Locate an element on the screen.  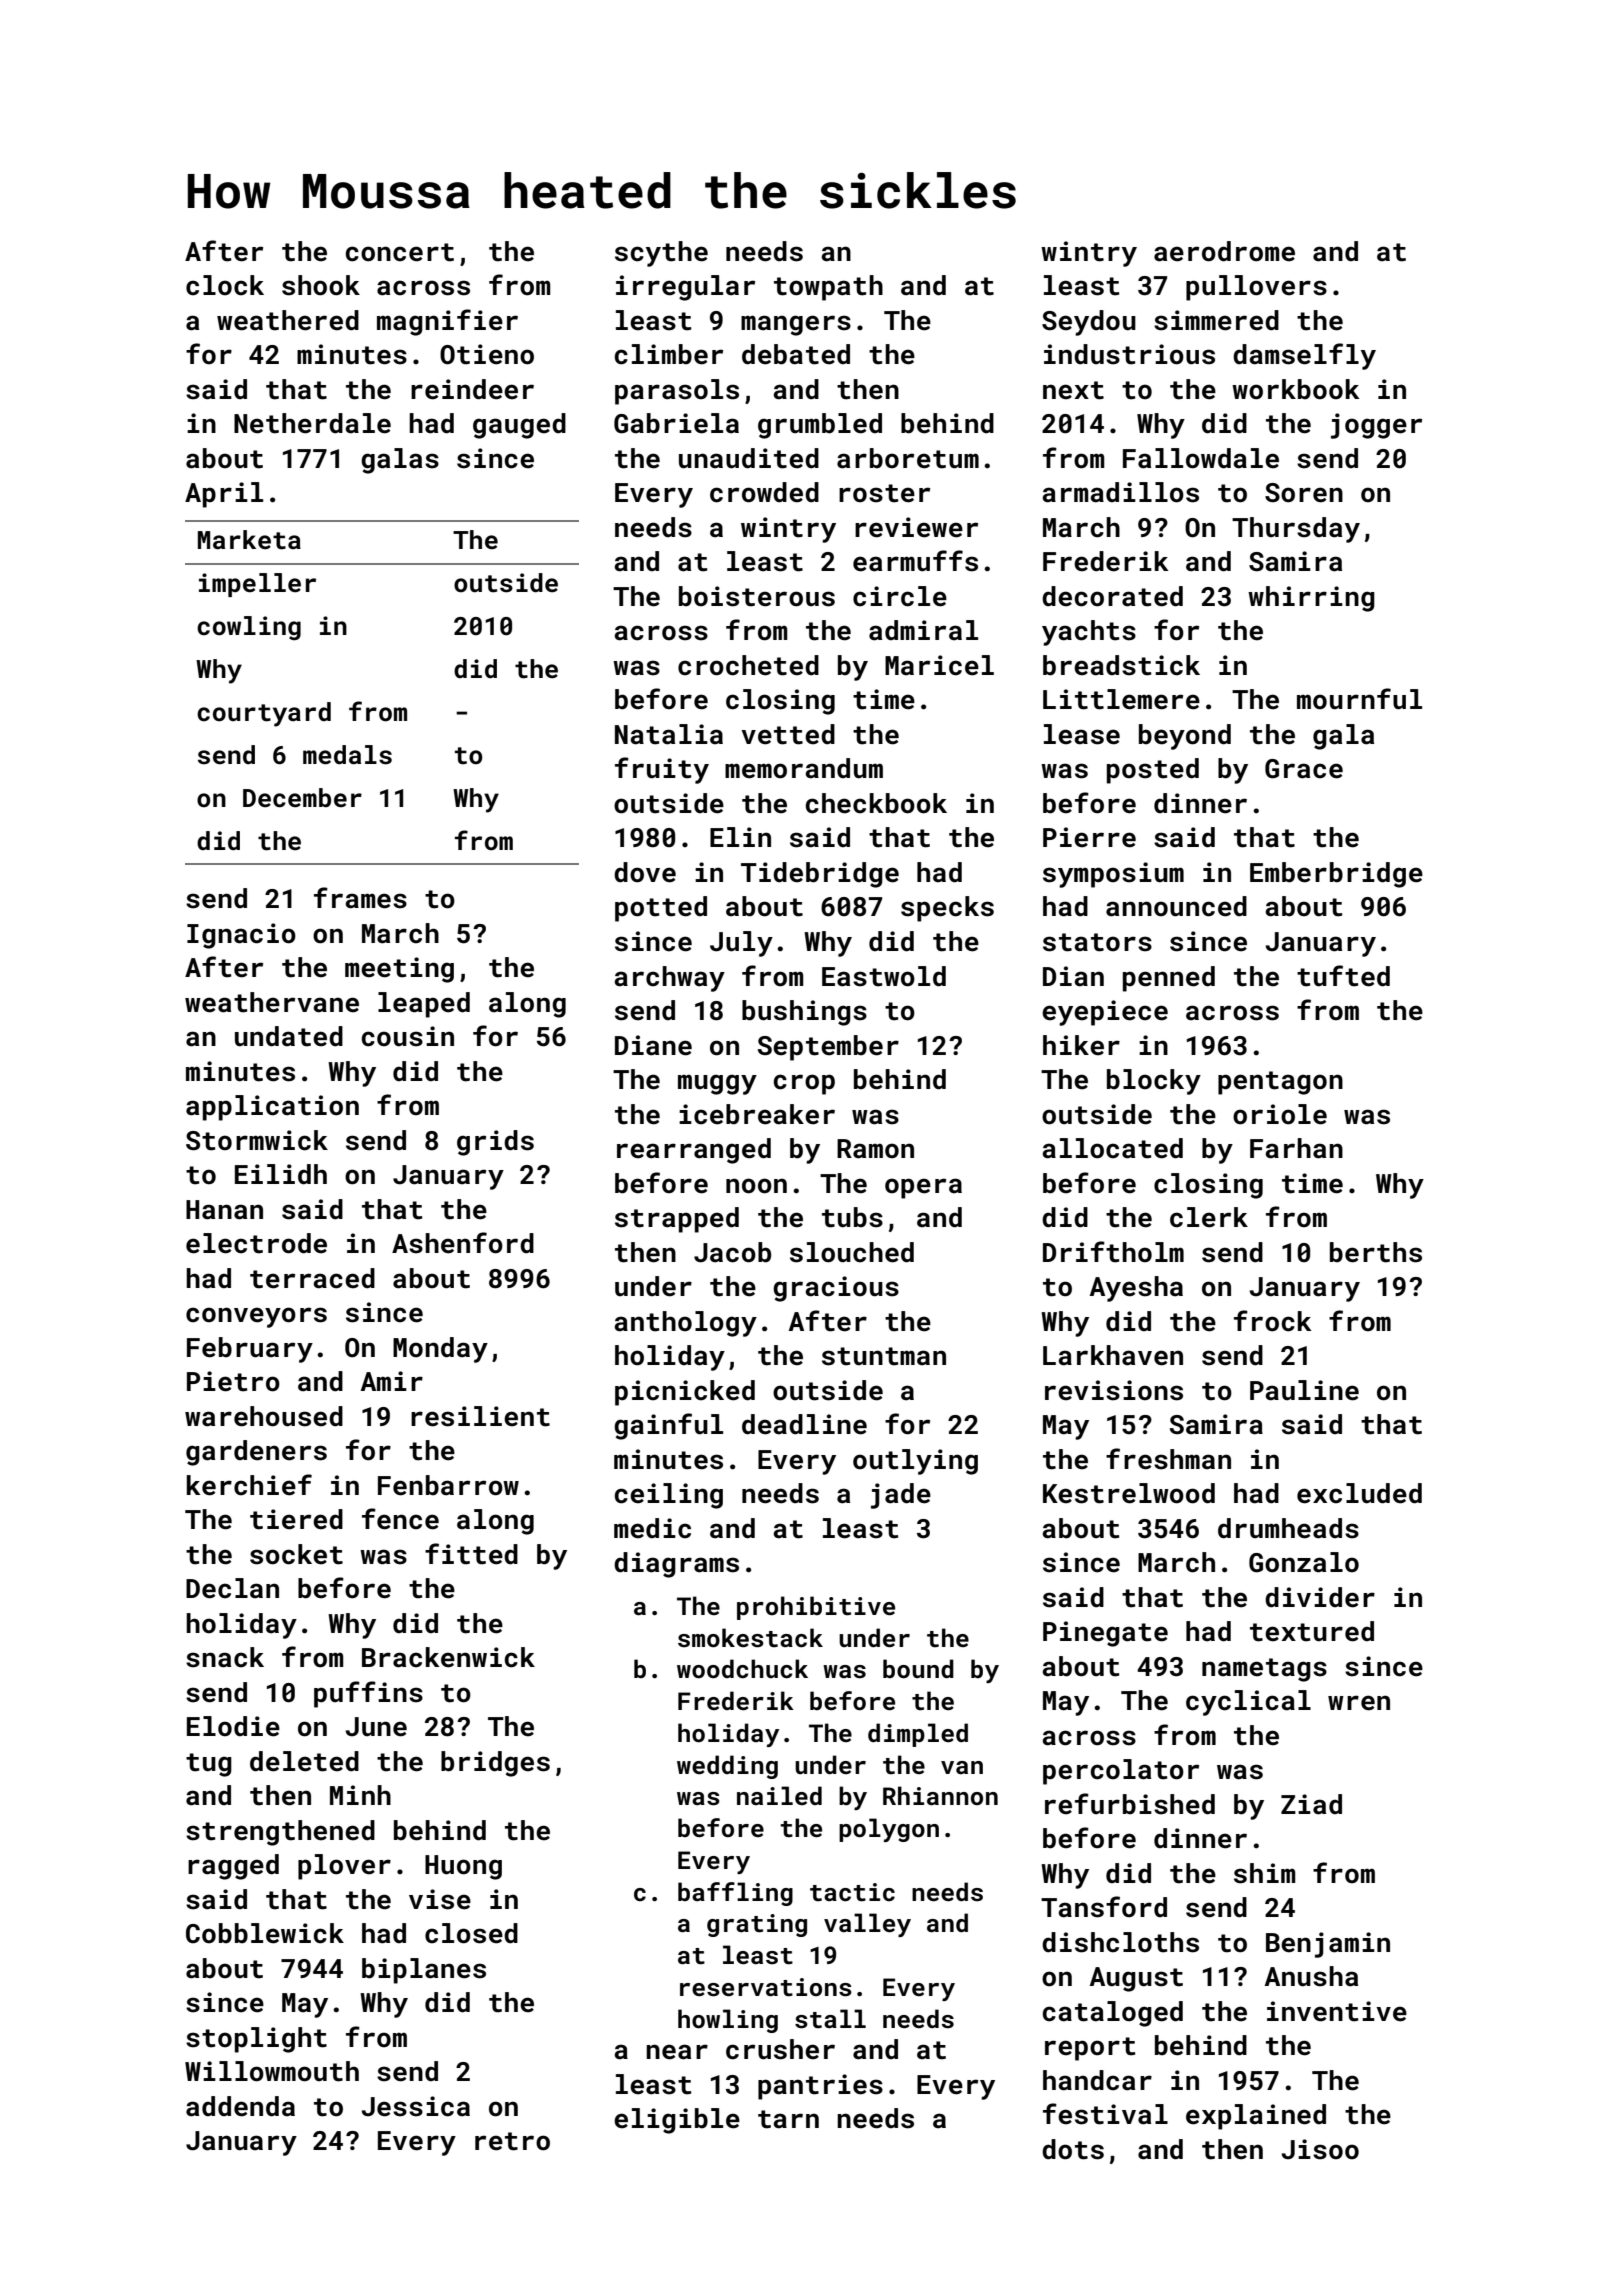
tarn is located at coordinates (788, 2119).
